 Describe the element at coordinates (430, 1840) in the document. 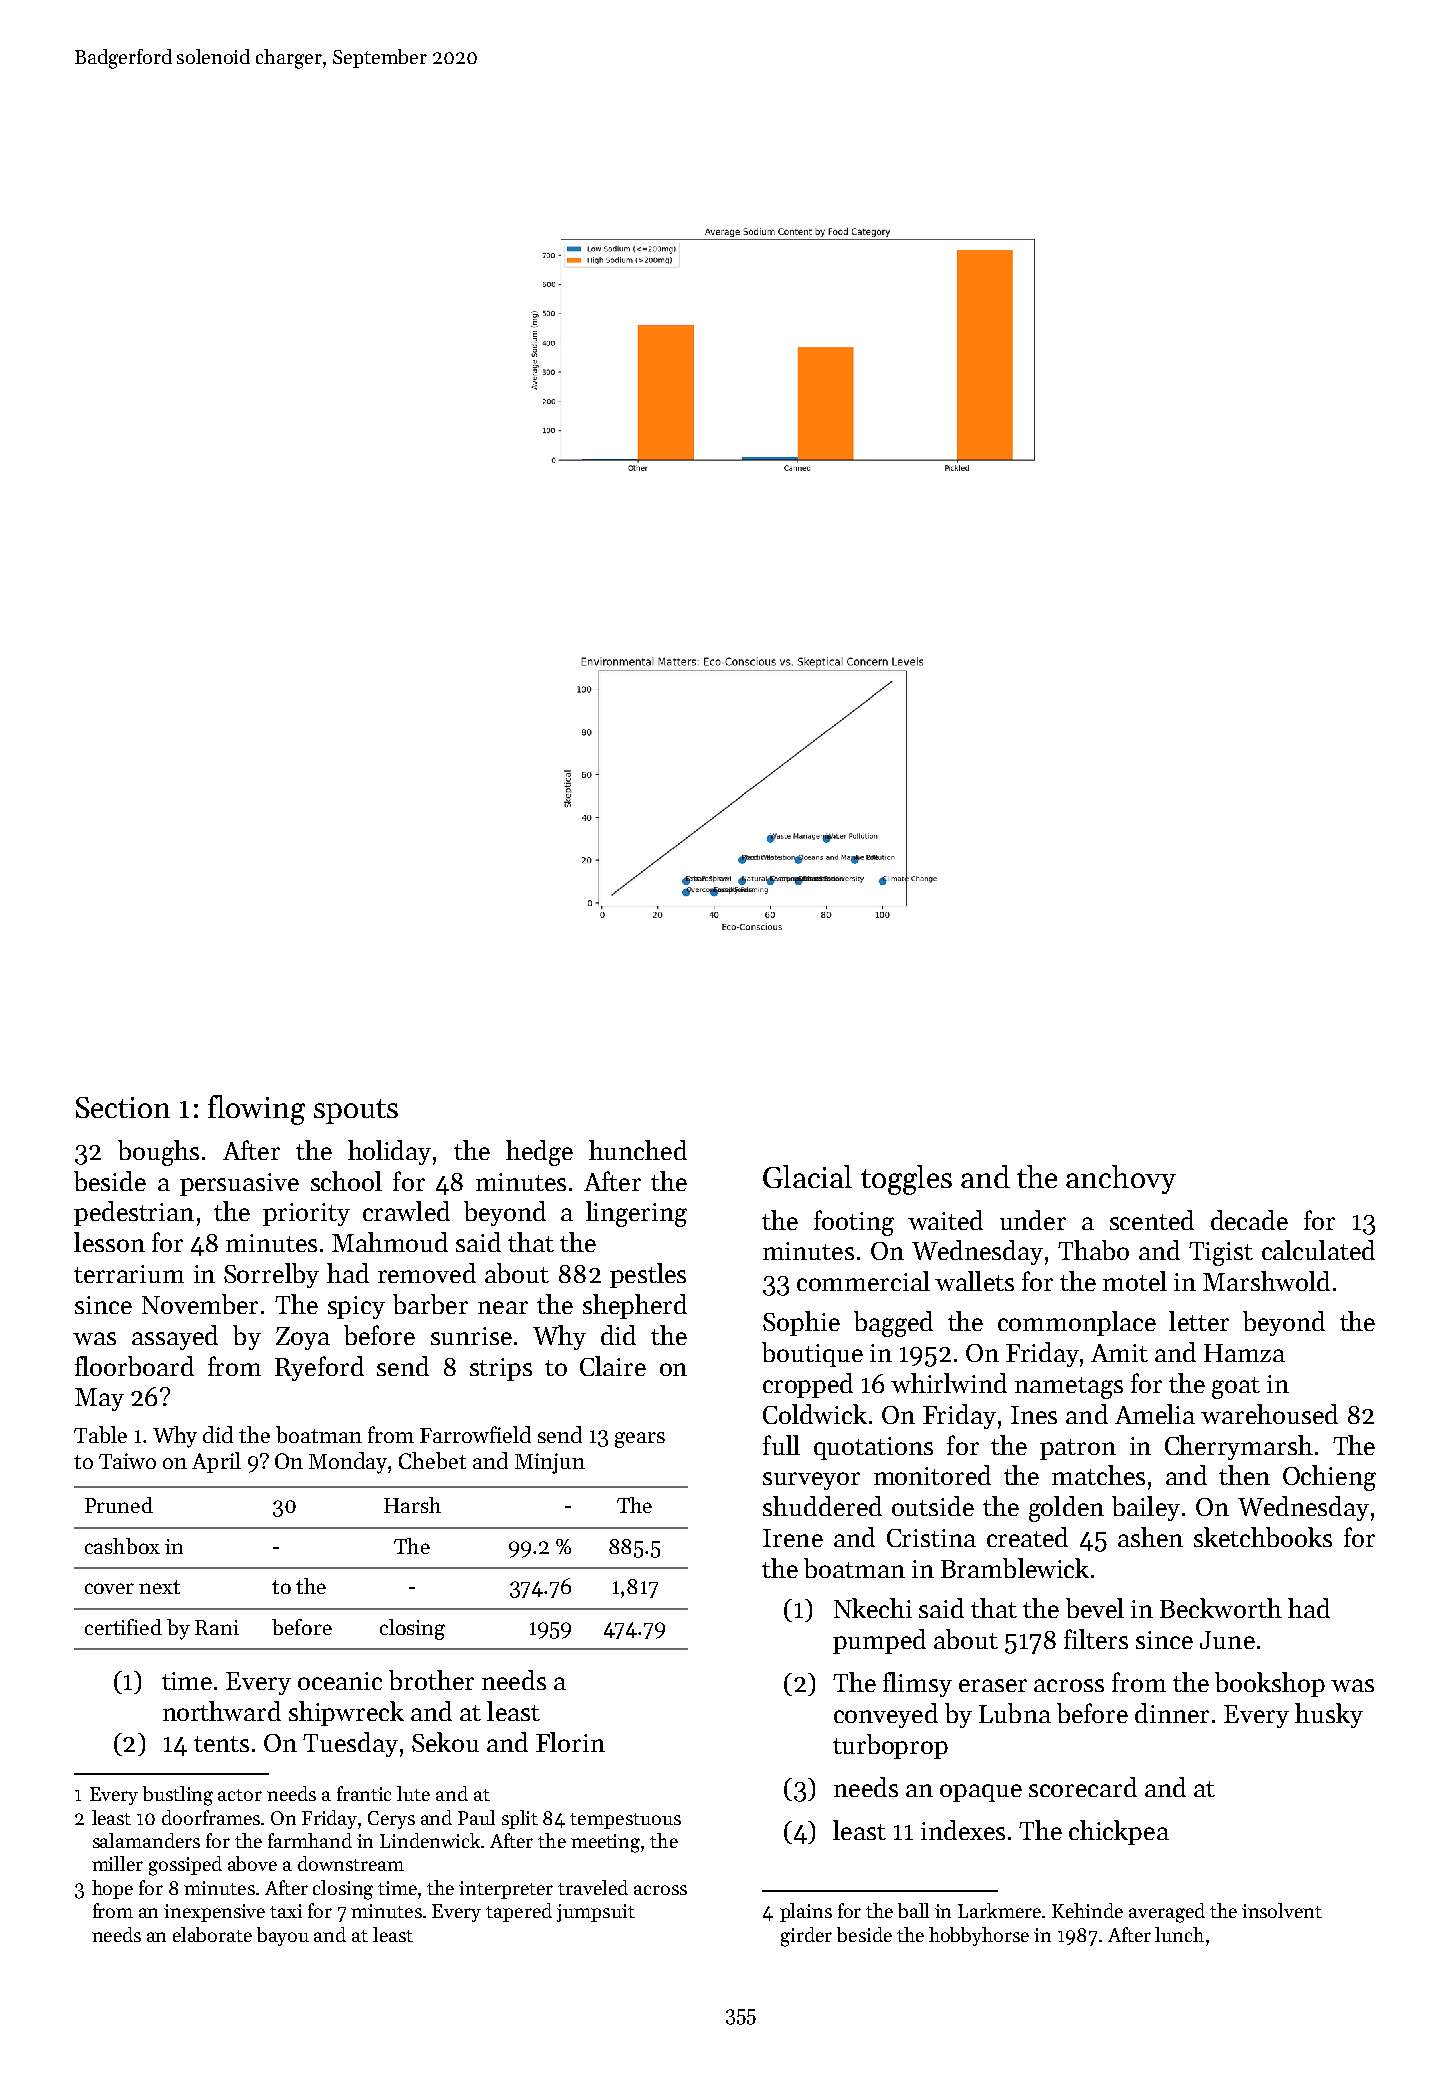

I see `Lindenwick` at that location.
